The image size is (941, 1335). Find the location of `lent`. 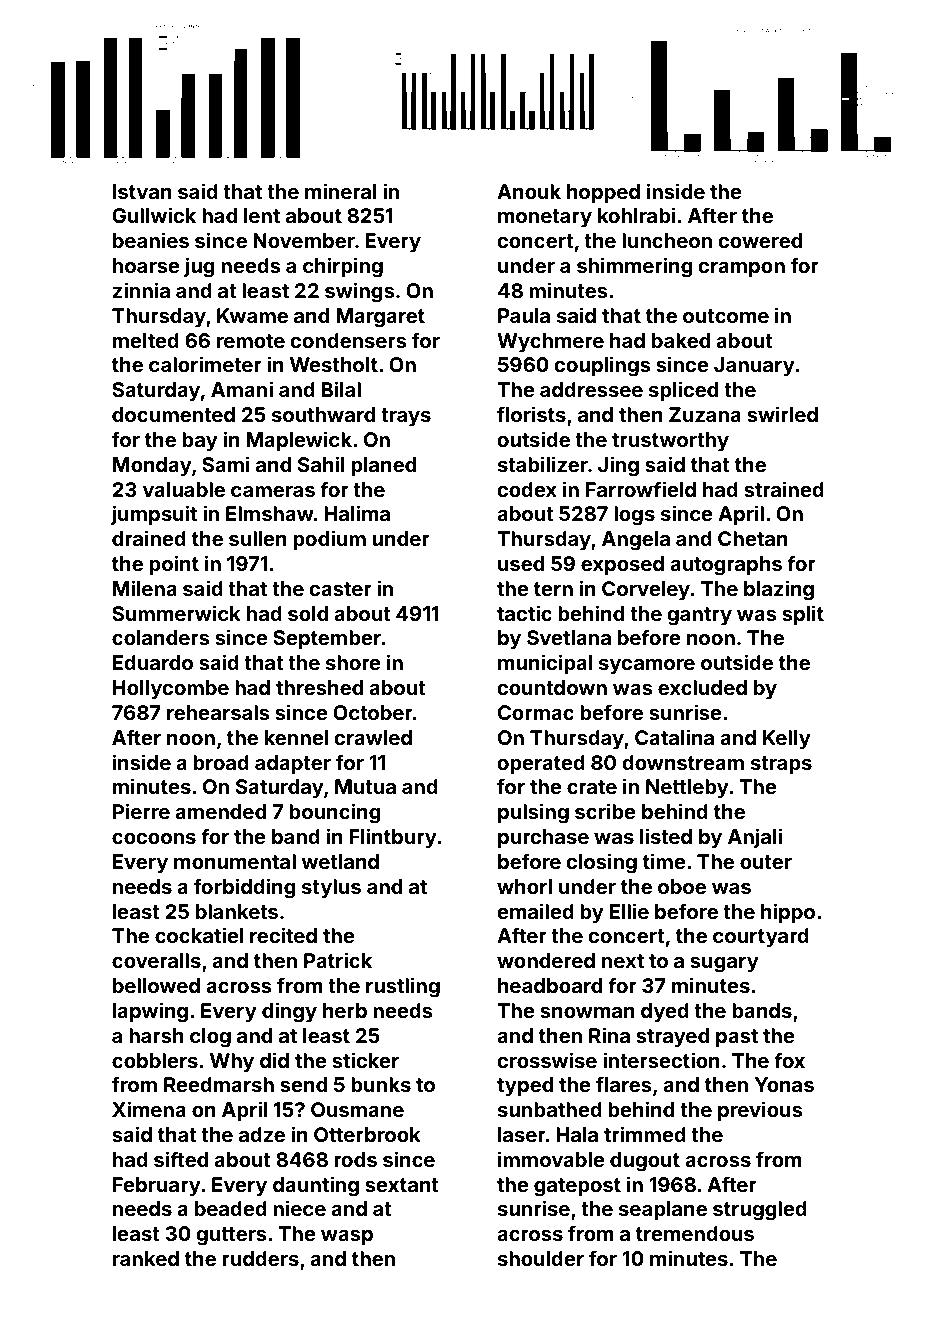

lent is located at coordinates (262, 215).
